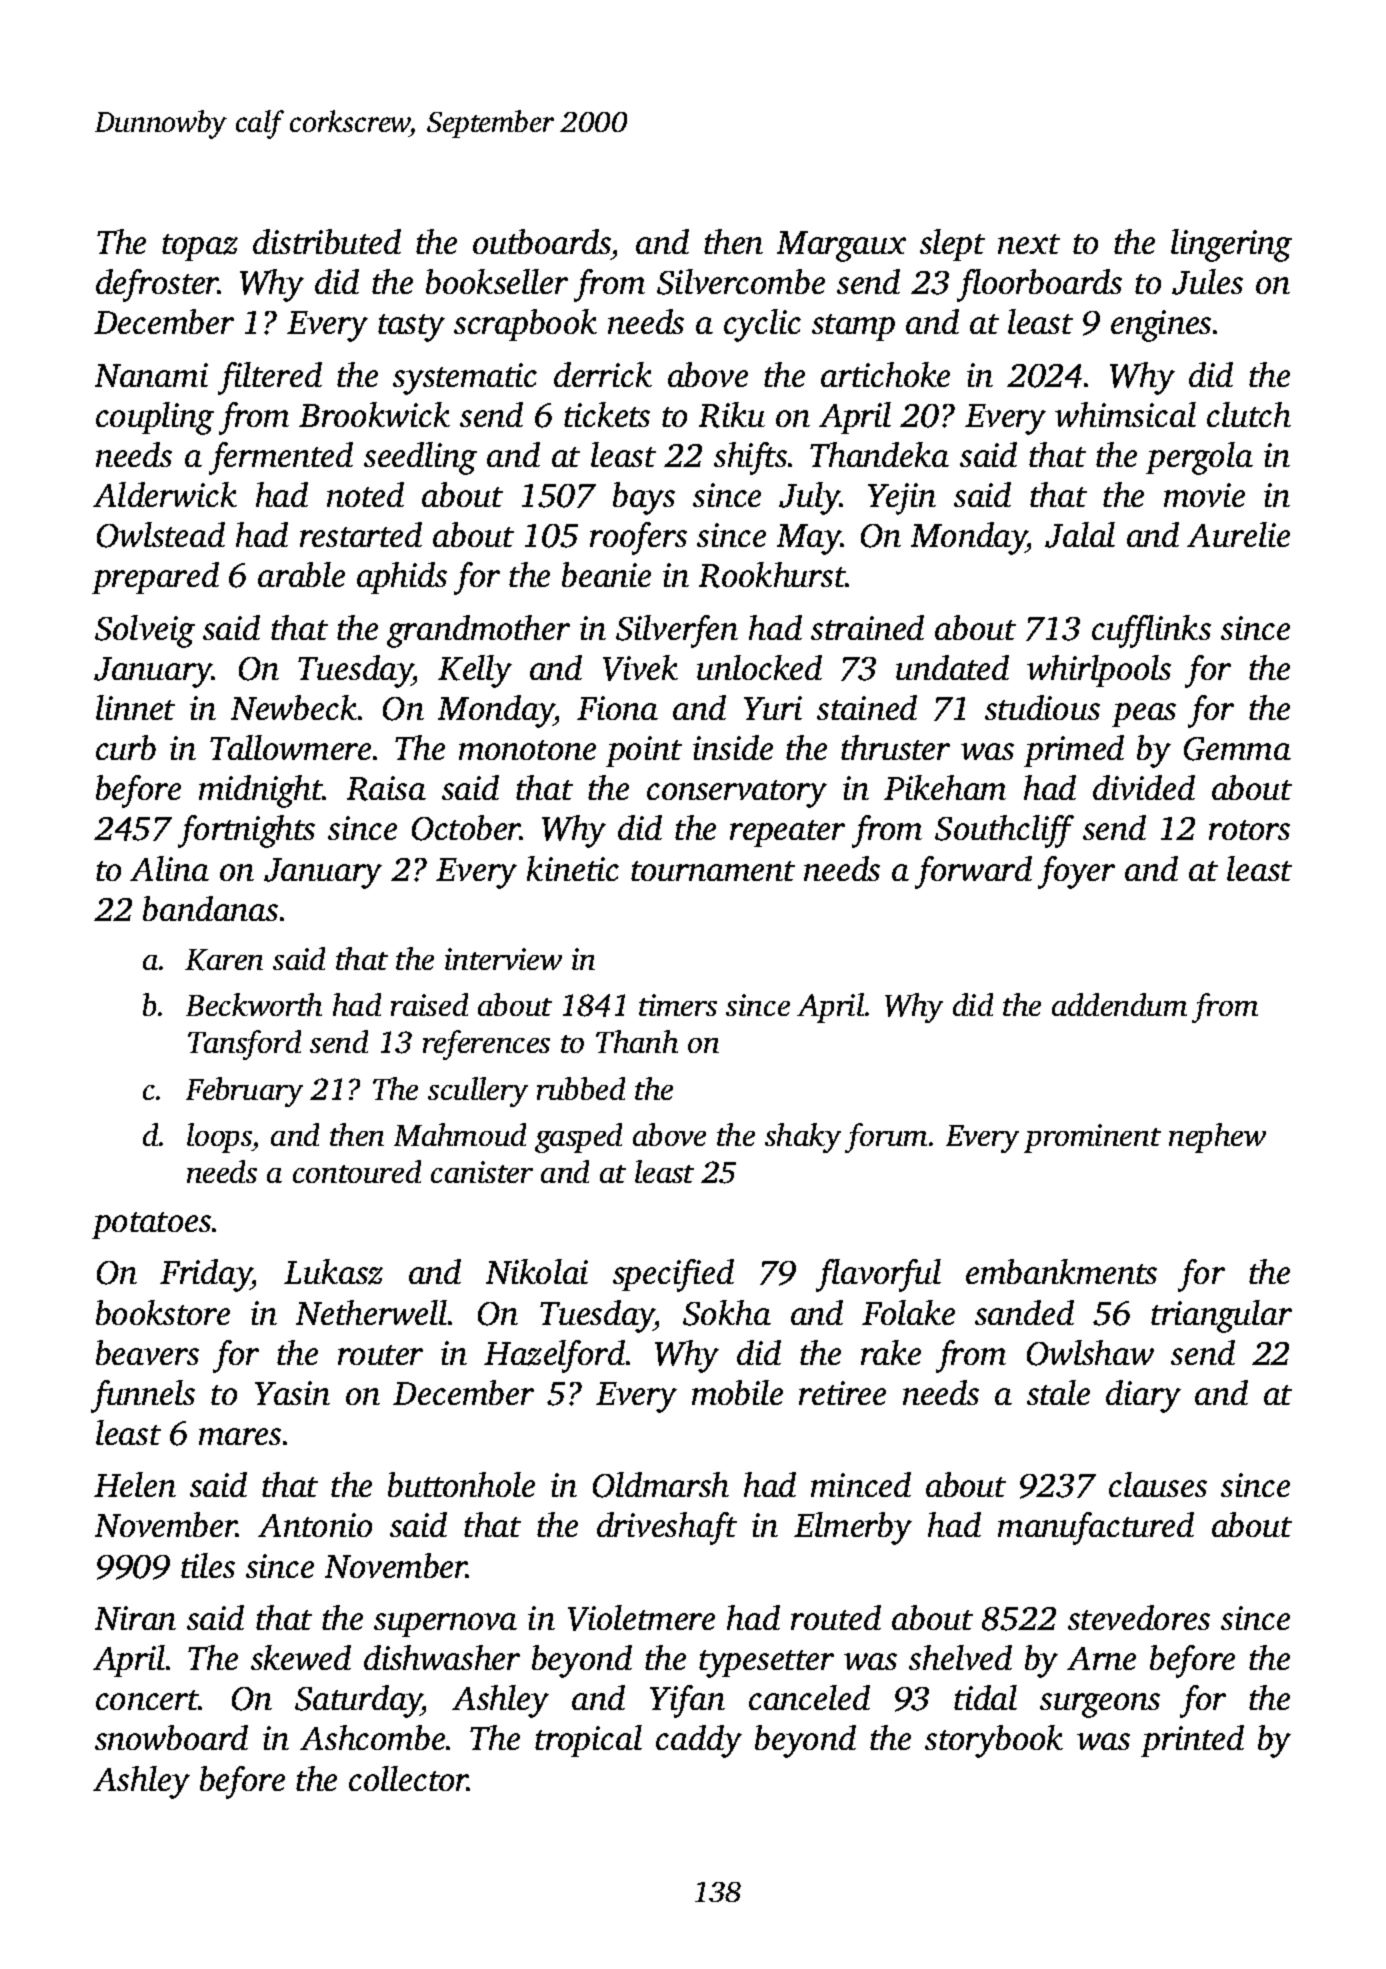  Describe the element at coordinates (841, 246) in the screenshot. I see `Margaux` at that location.
